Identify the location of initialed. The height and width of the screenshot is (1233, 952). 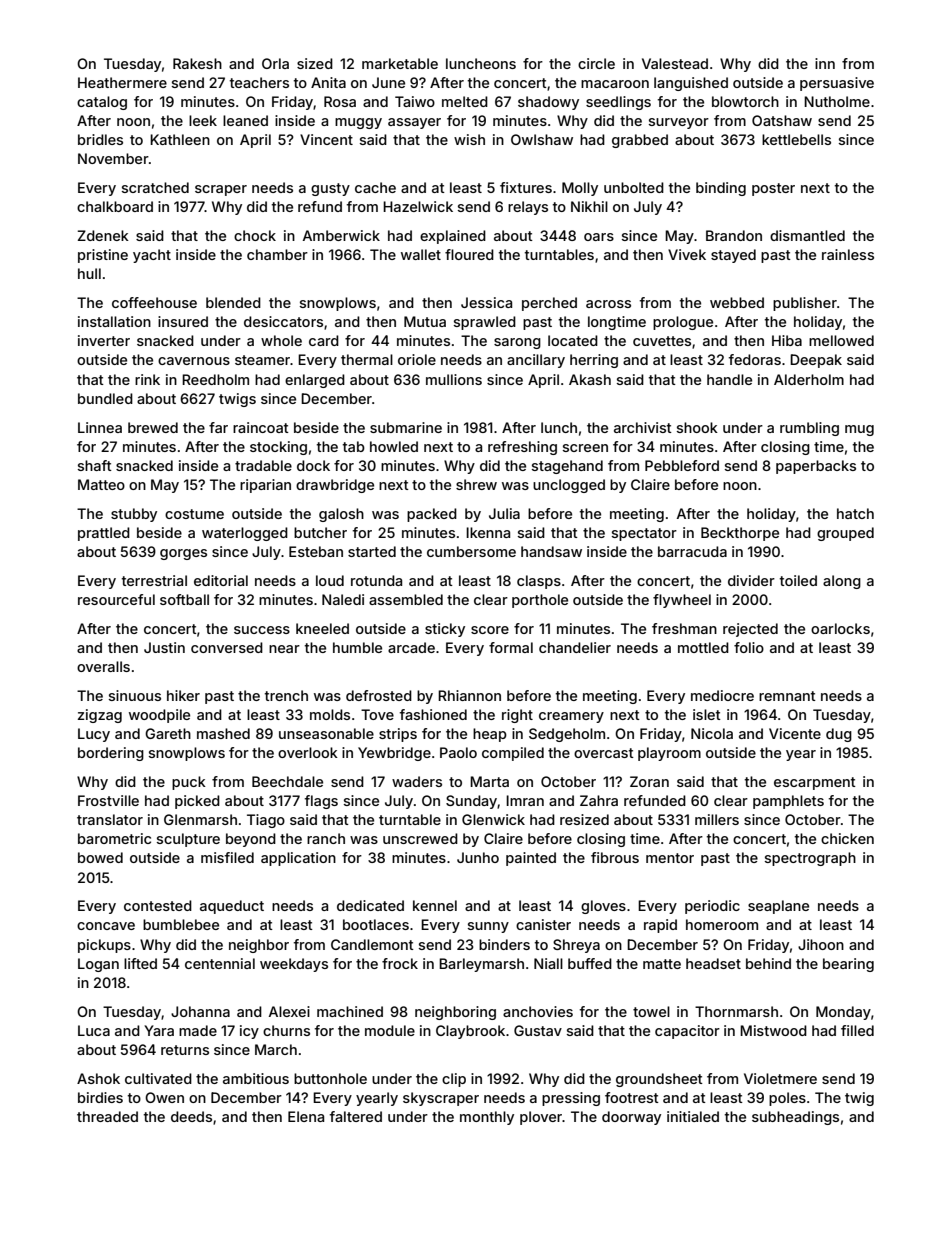
(693, 1116).
